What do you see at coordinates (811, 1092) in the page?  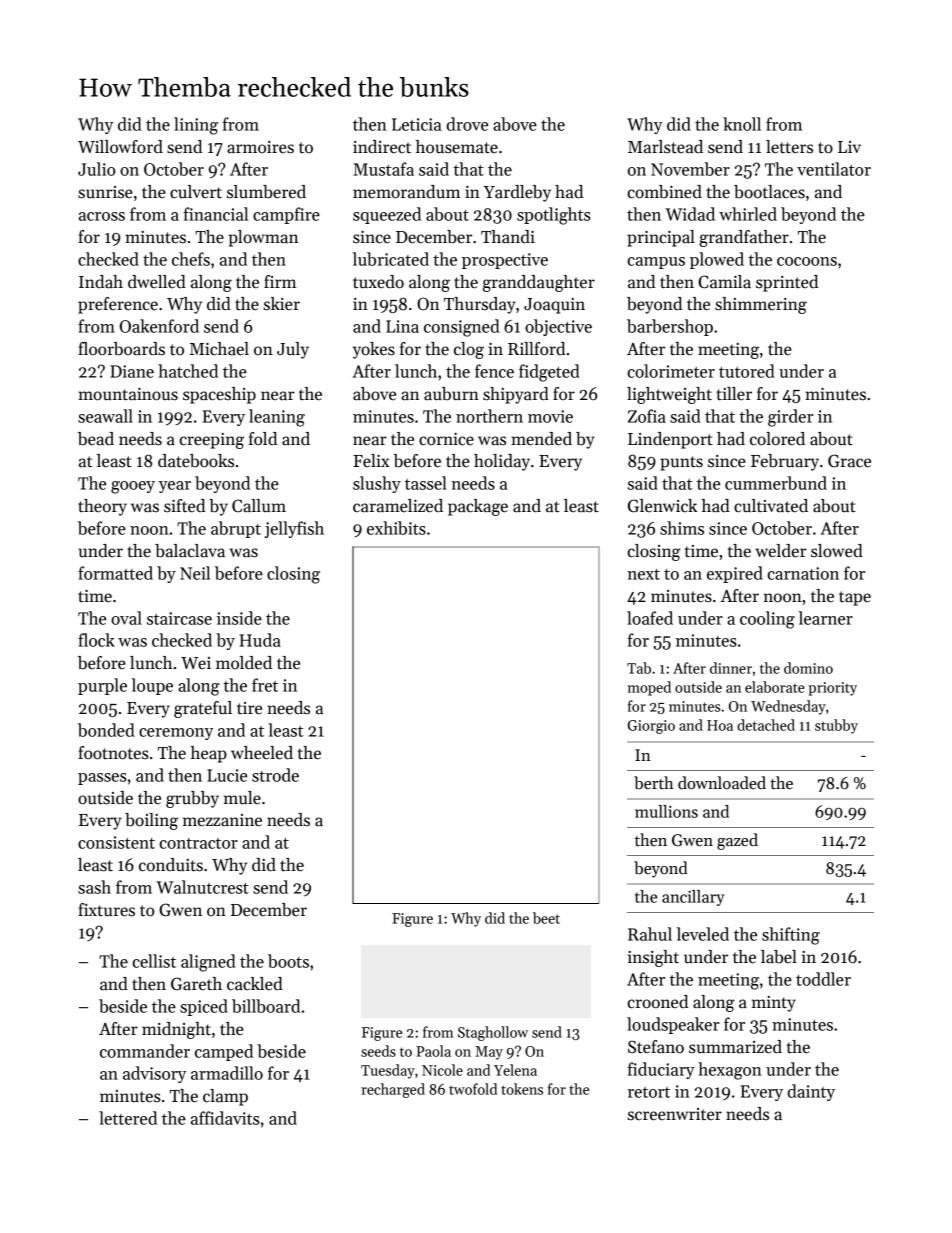 I see `dainty` at bounding box center [811, 1092].
